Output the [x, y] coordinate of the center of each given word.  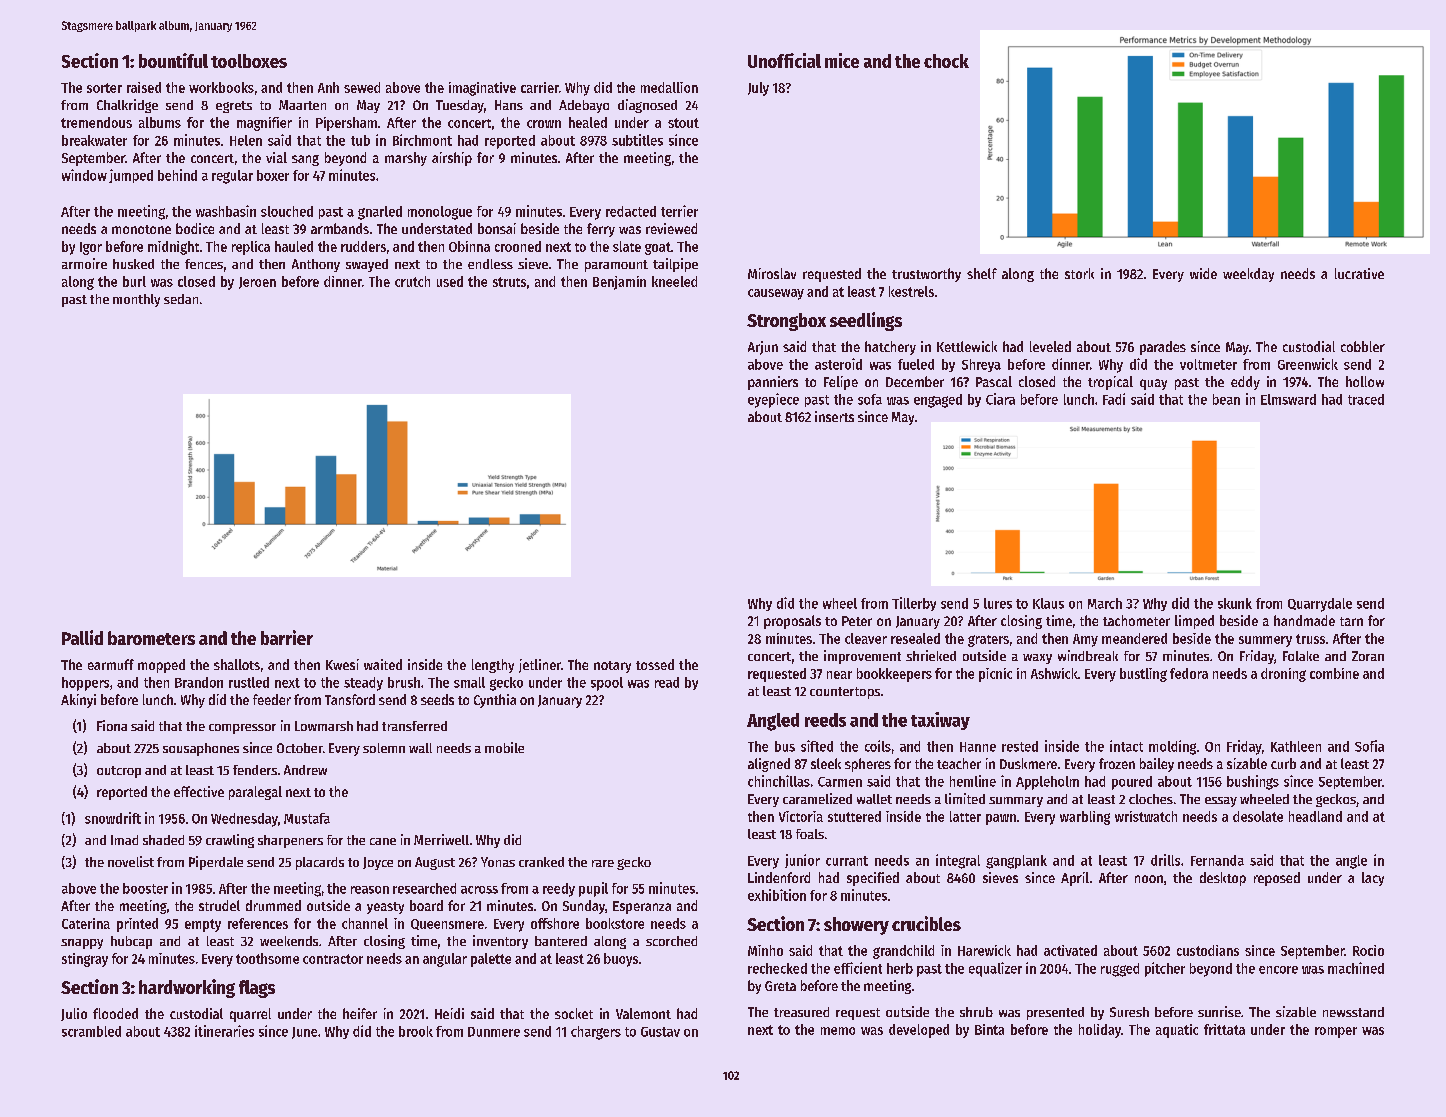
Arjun [763, 348]
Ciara [1000, 399]
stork [1079, 273]
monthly [136, 300]
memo [838, 1031]
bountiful [173, 60]
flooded [115, 1013]
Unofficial [784, 60]
